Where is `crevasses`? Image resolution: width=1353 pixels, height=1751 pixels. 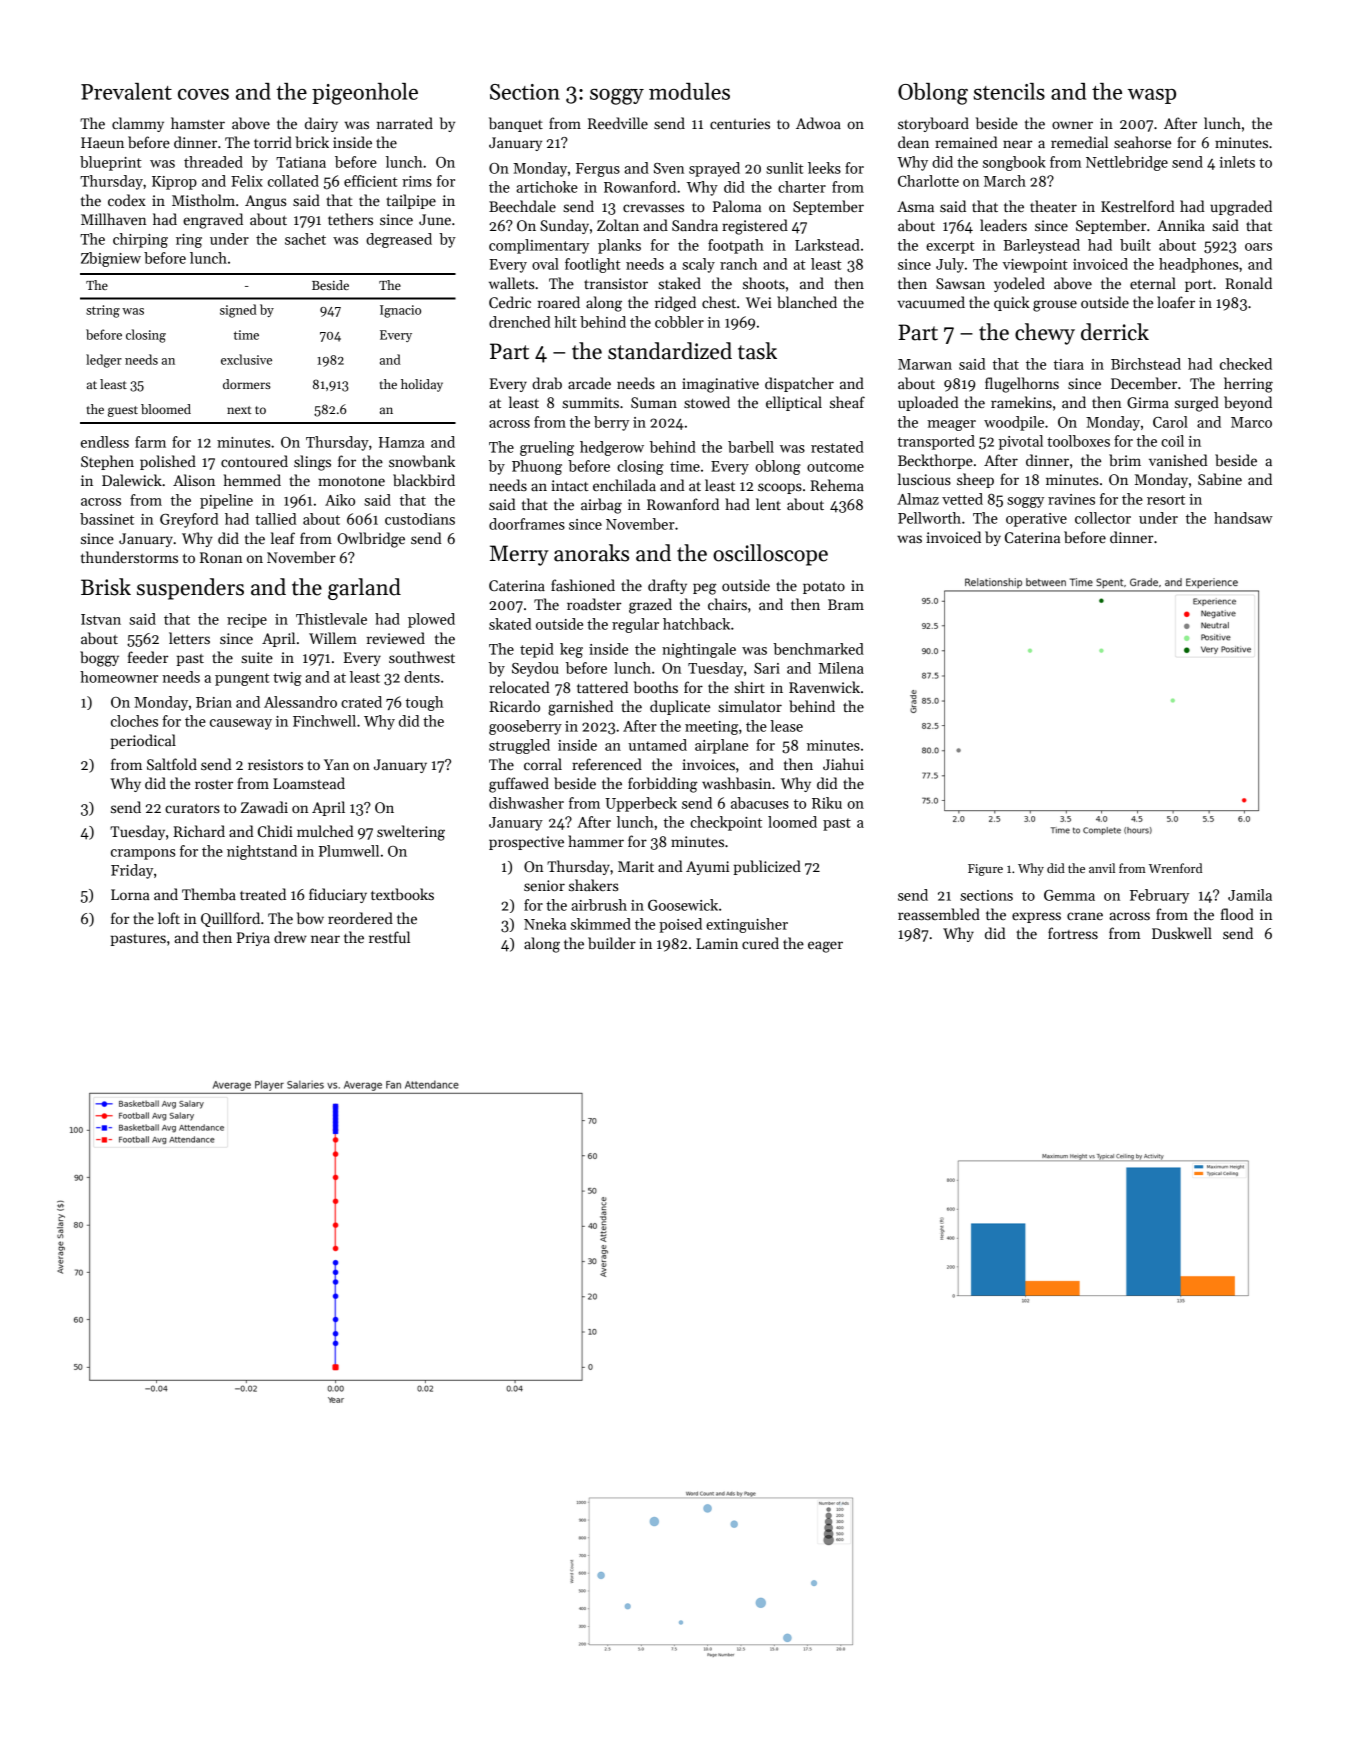
crevasses is located at coordinates (653, 208).
